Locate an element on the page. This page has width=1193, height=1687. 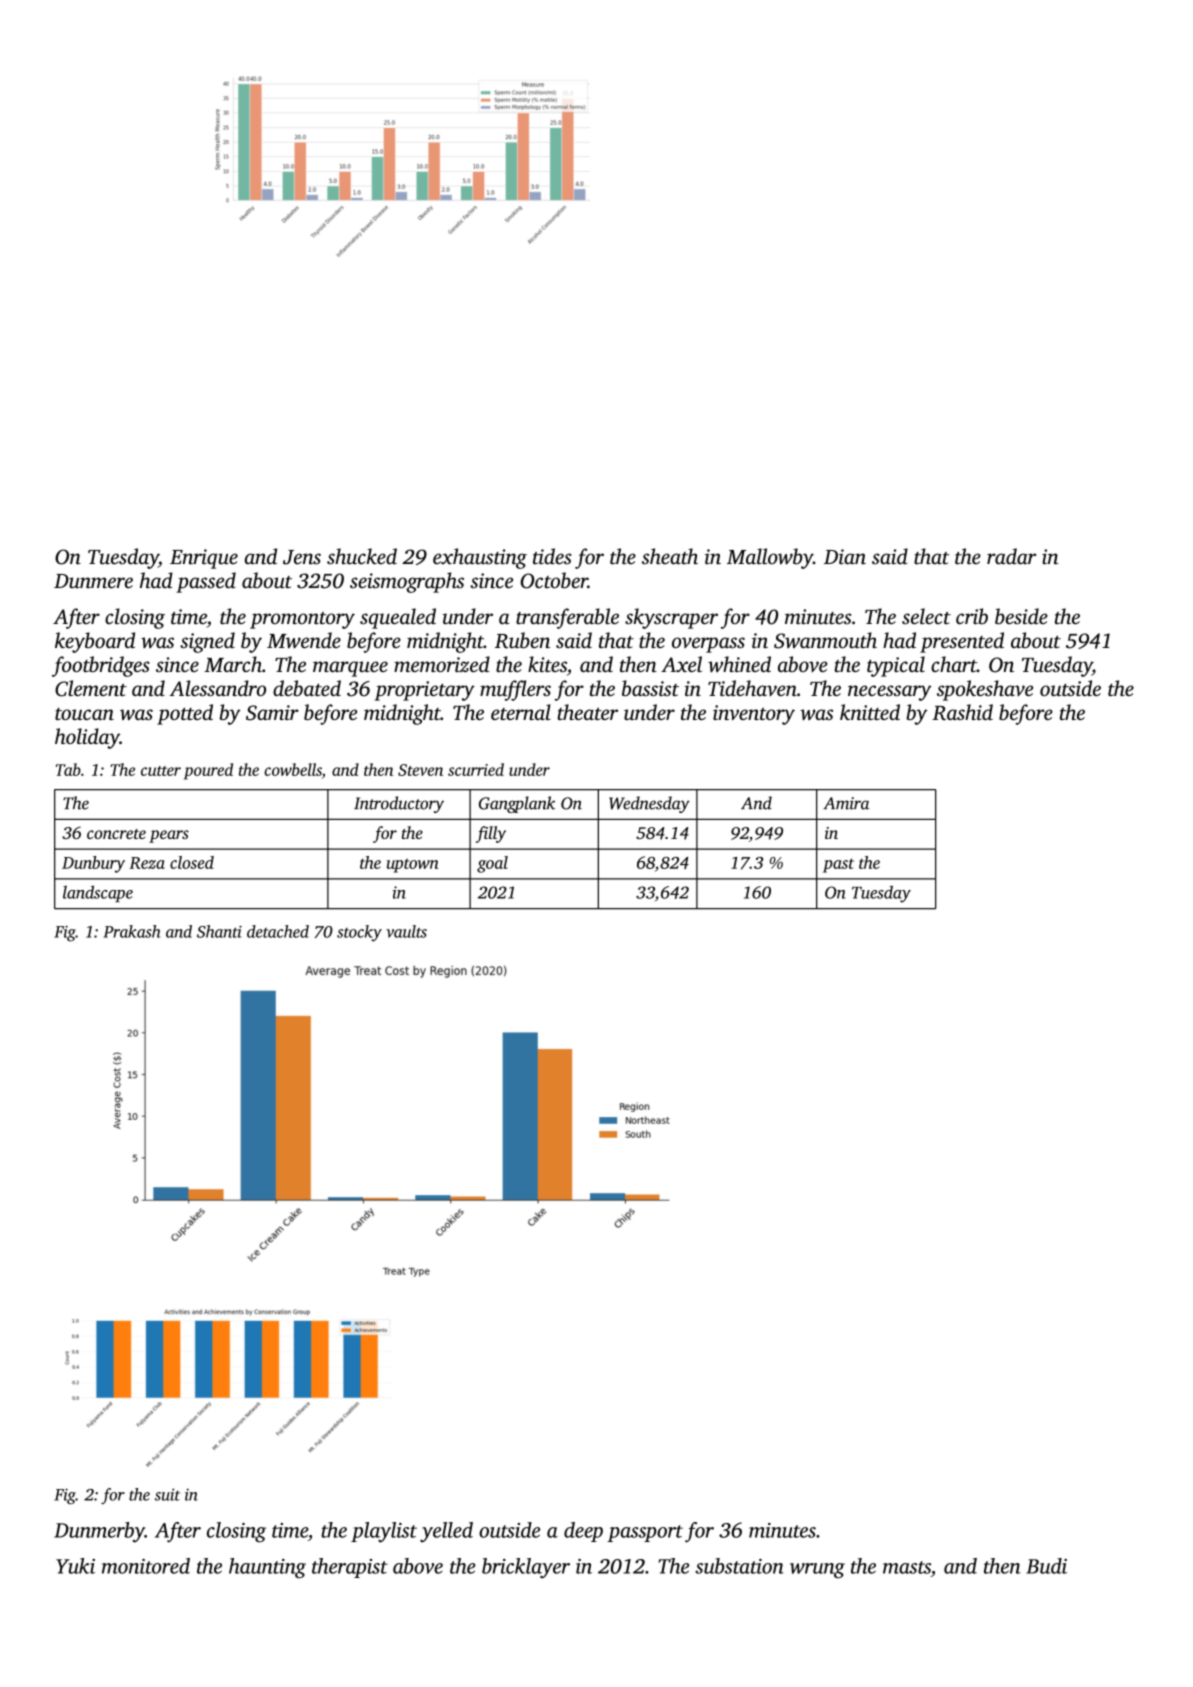
seismographs is located at coordinates (407, 582).
